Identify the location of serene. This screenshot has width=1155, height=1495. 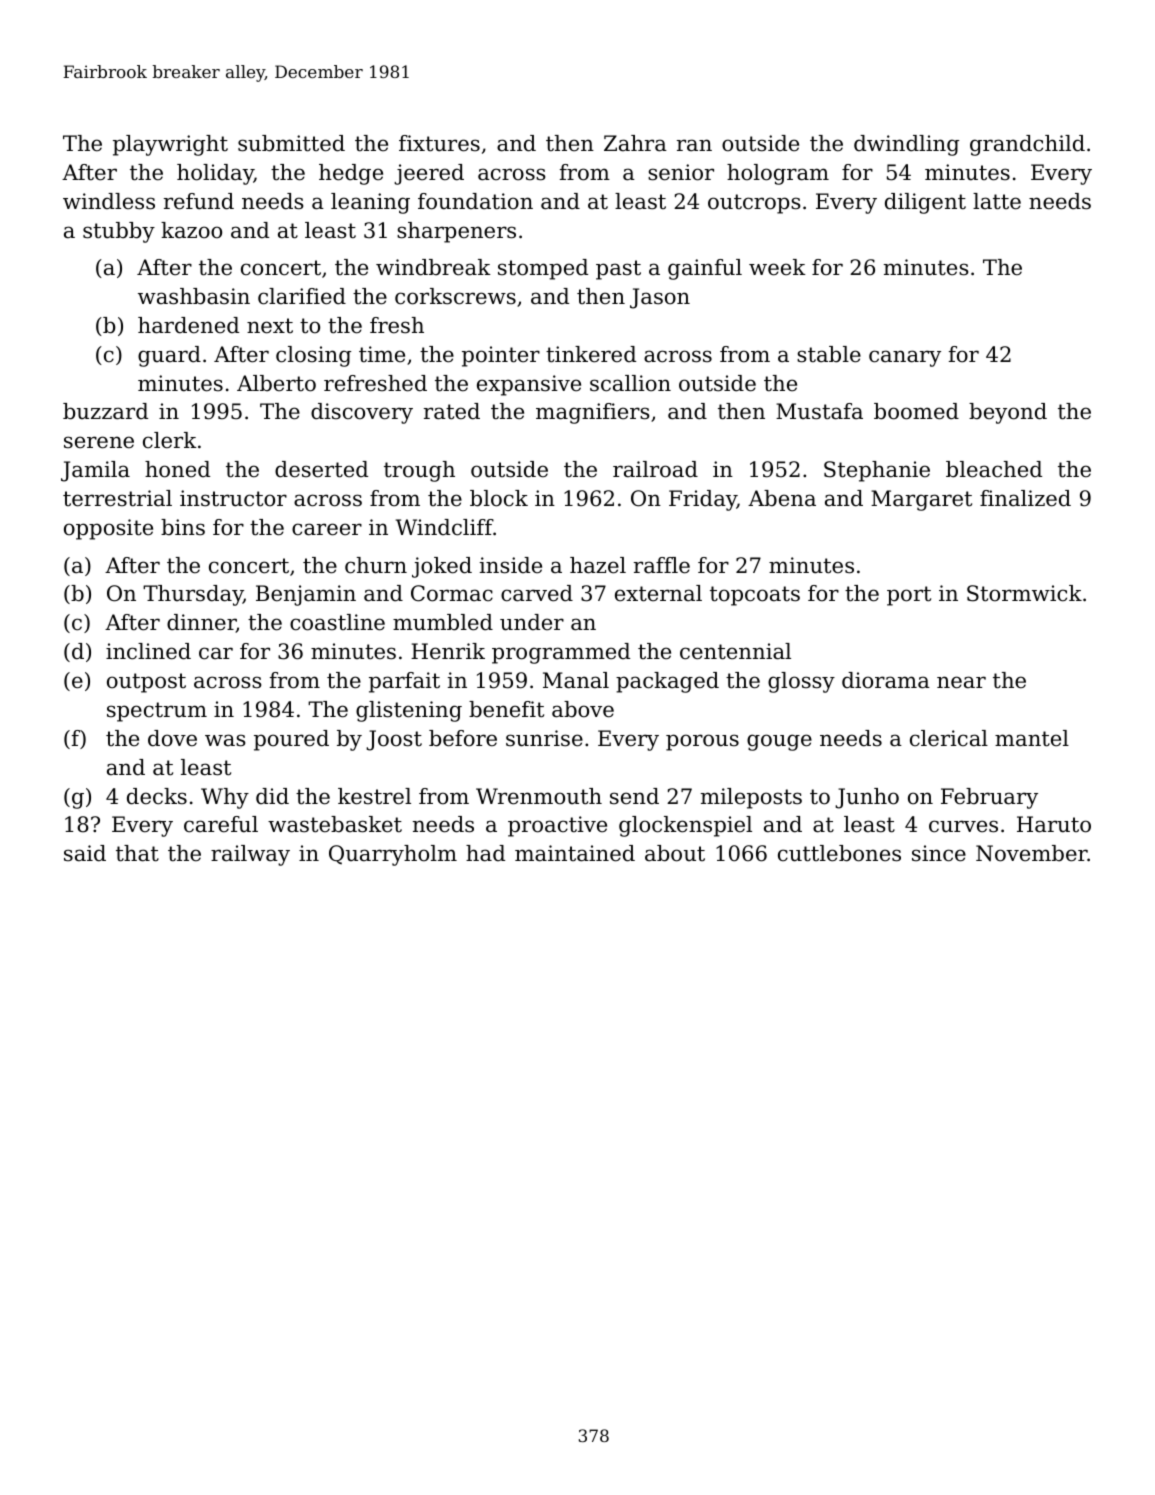
(99, 442).
